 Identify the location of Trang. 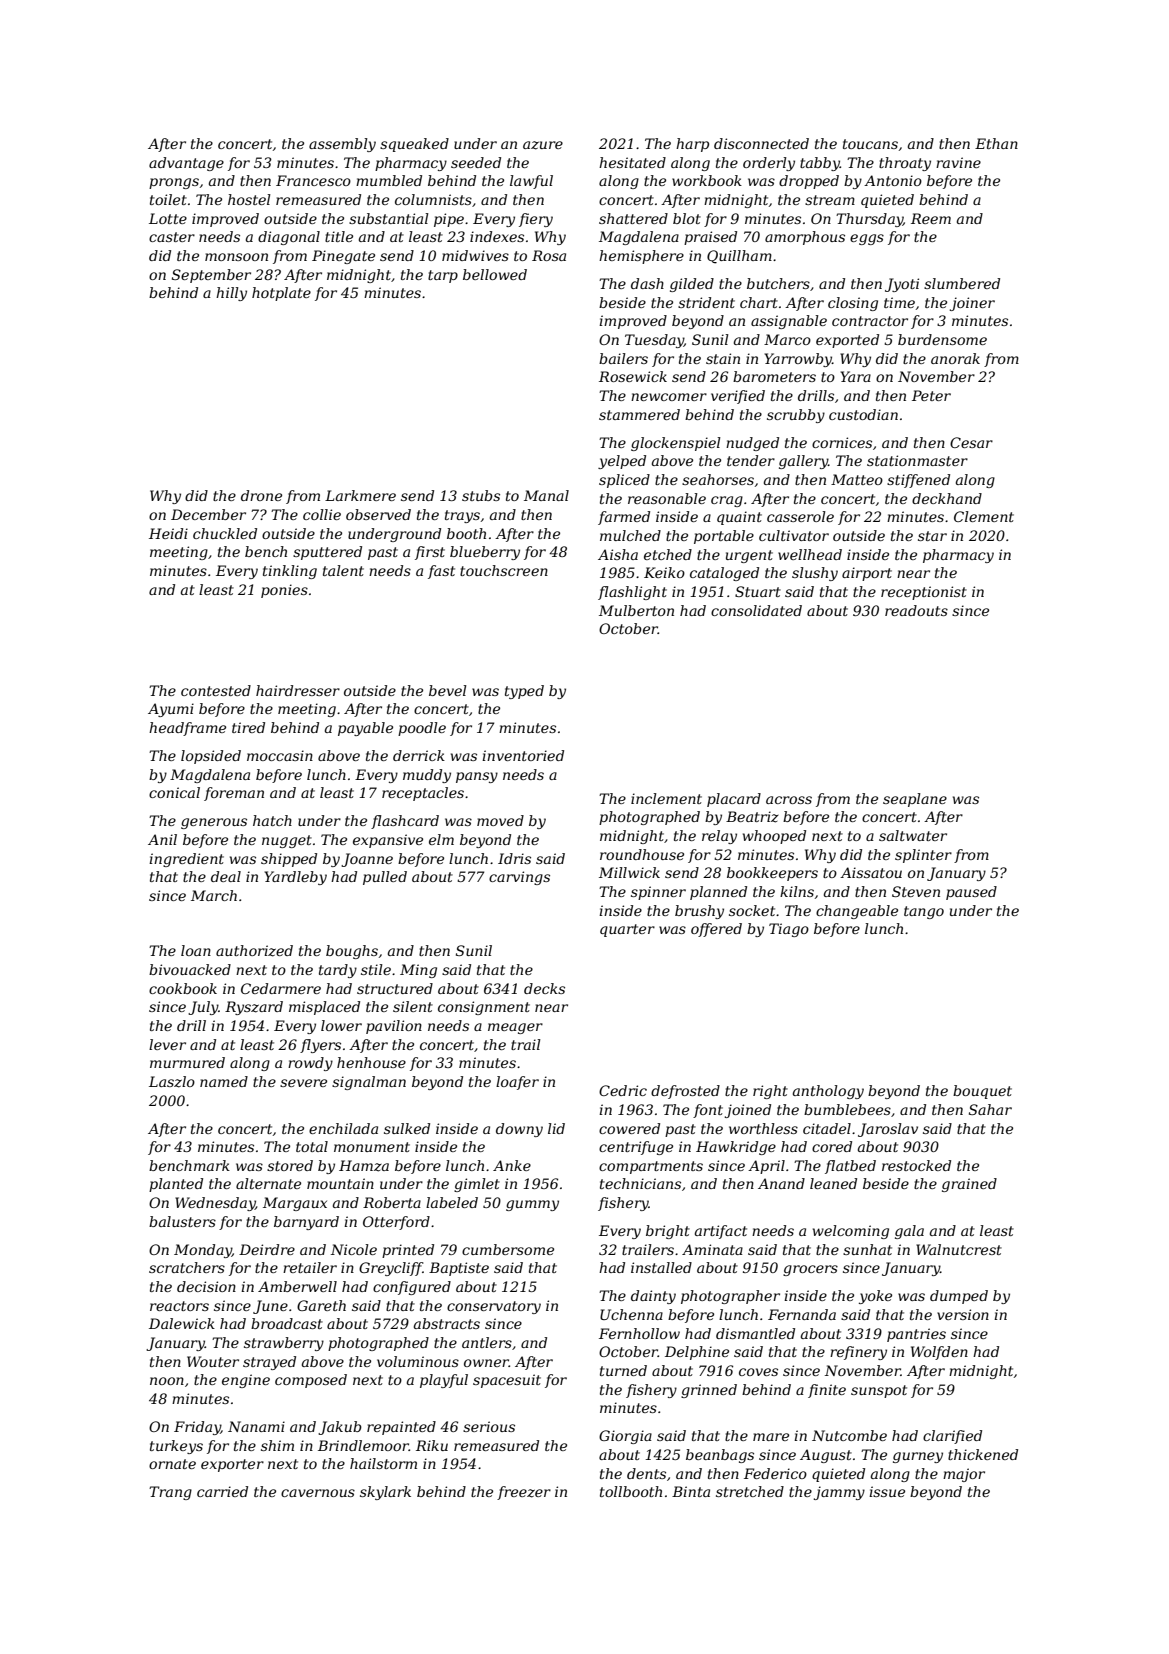
(170, 1493).
